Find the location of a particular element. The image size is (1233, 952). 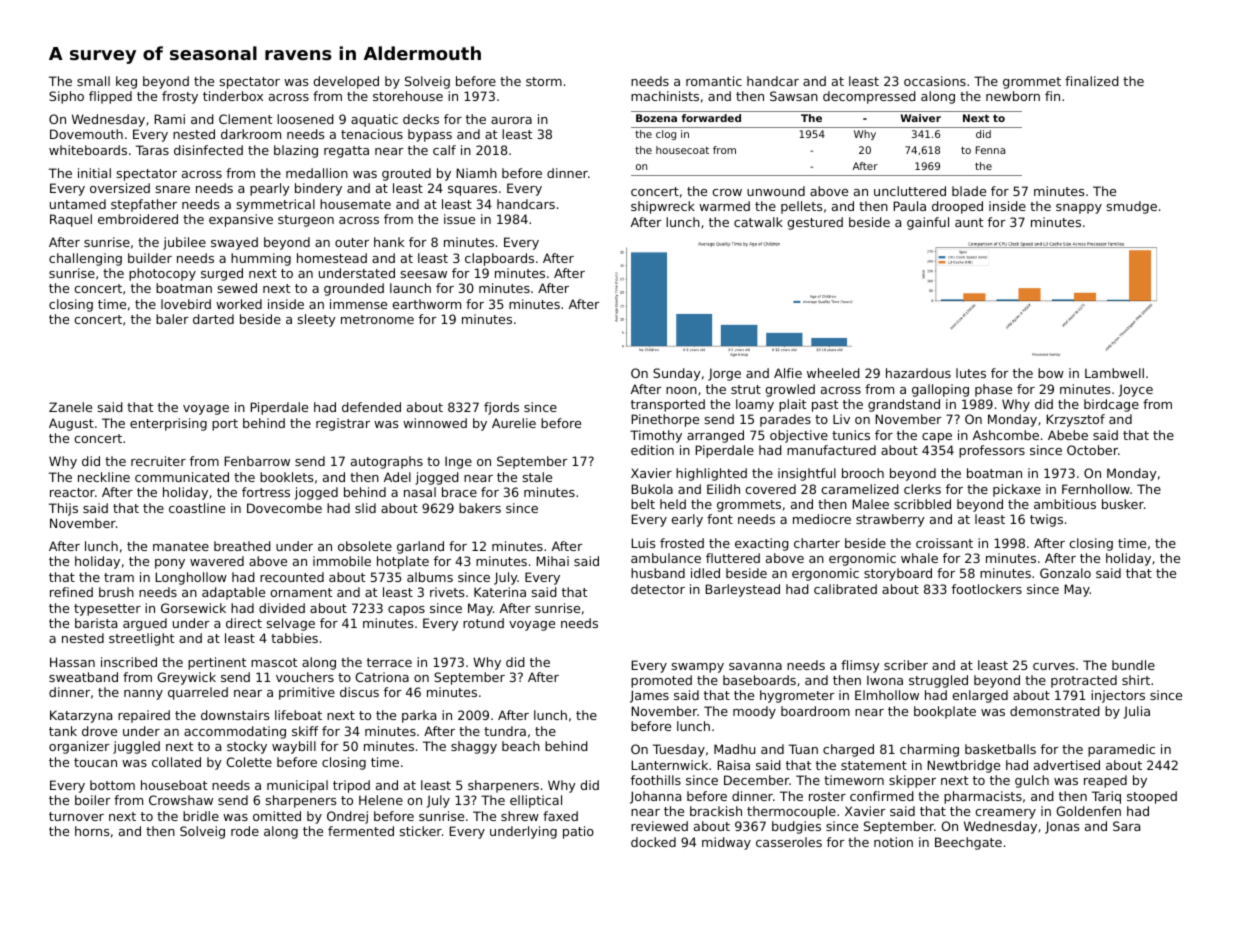

Thijs is located at coordinates (63, 509).
